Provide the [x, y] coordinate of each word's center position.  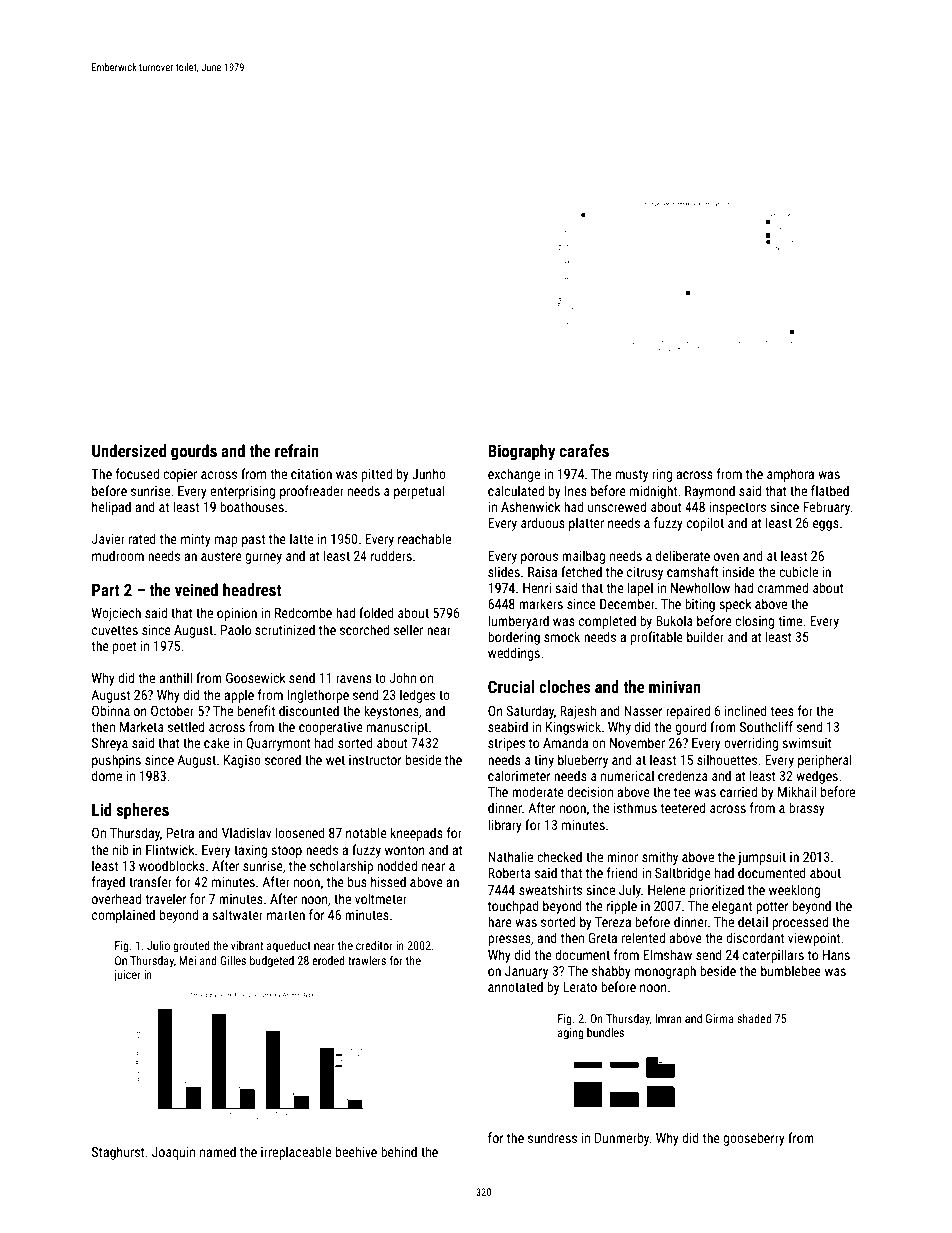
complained [123, 916]
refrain [297, 450]
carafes [584, 450]
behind [399, 1151]
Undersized [129, 450]
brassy [807, 809]
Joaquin [173, 1153]
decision [590, 791]
